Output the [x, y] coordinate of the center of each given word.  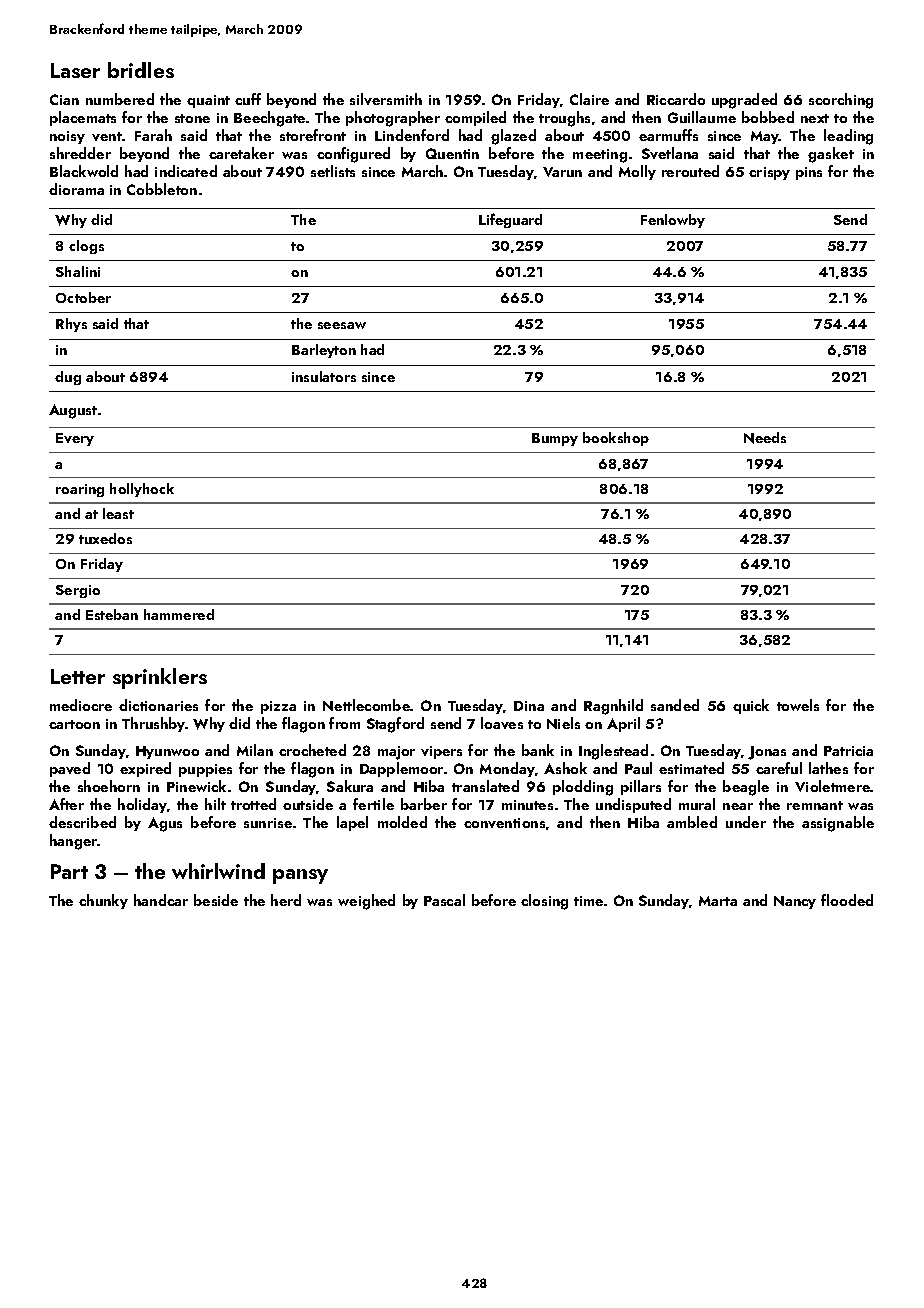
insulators [324, 376]
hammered [179, 614]
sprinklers [160, 678]
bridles [141, 70]
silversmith [386, 99]
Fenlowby [673, 221]
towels [798, 705]
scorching [841, 101]
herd [286, 900]
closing [544, 902]
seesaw [342, 325]
